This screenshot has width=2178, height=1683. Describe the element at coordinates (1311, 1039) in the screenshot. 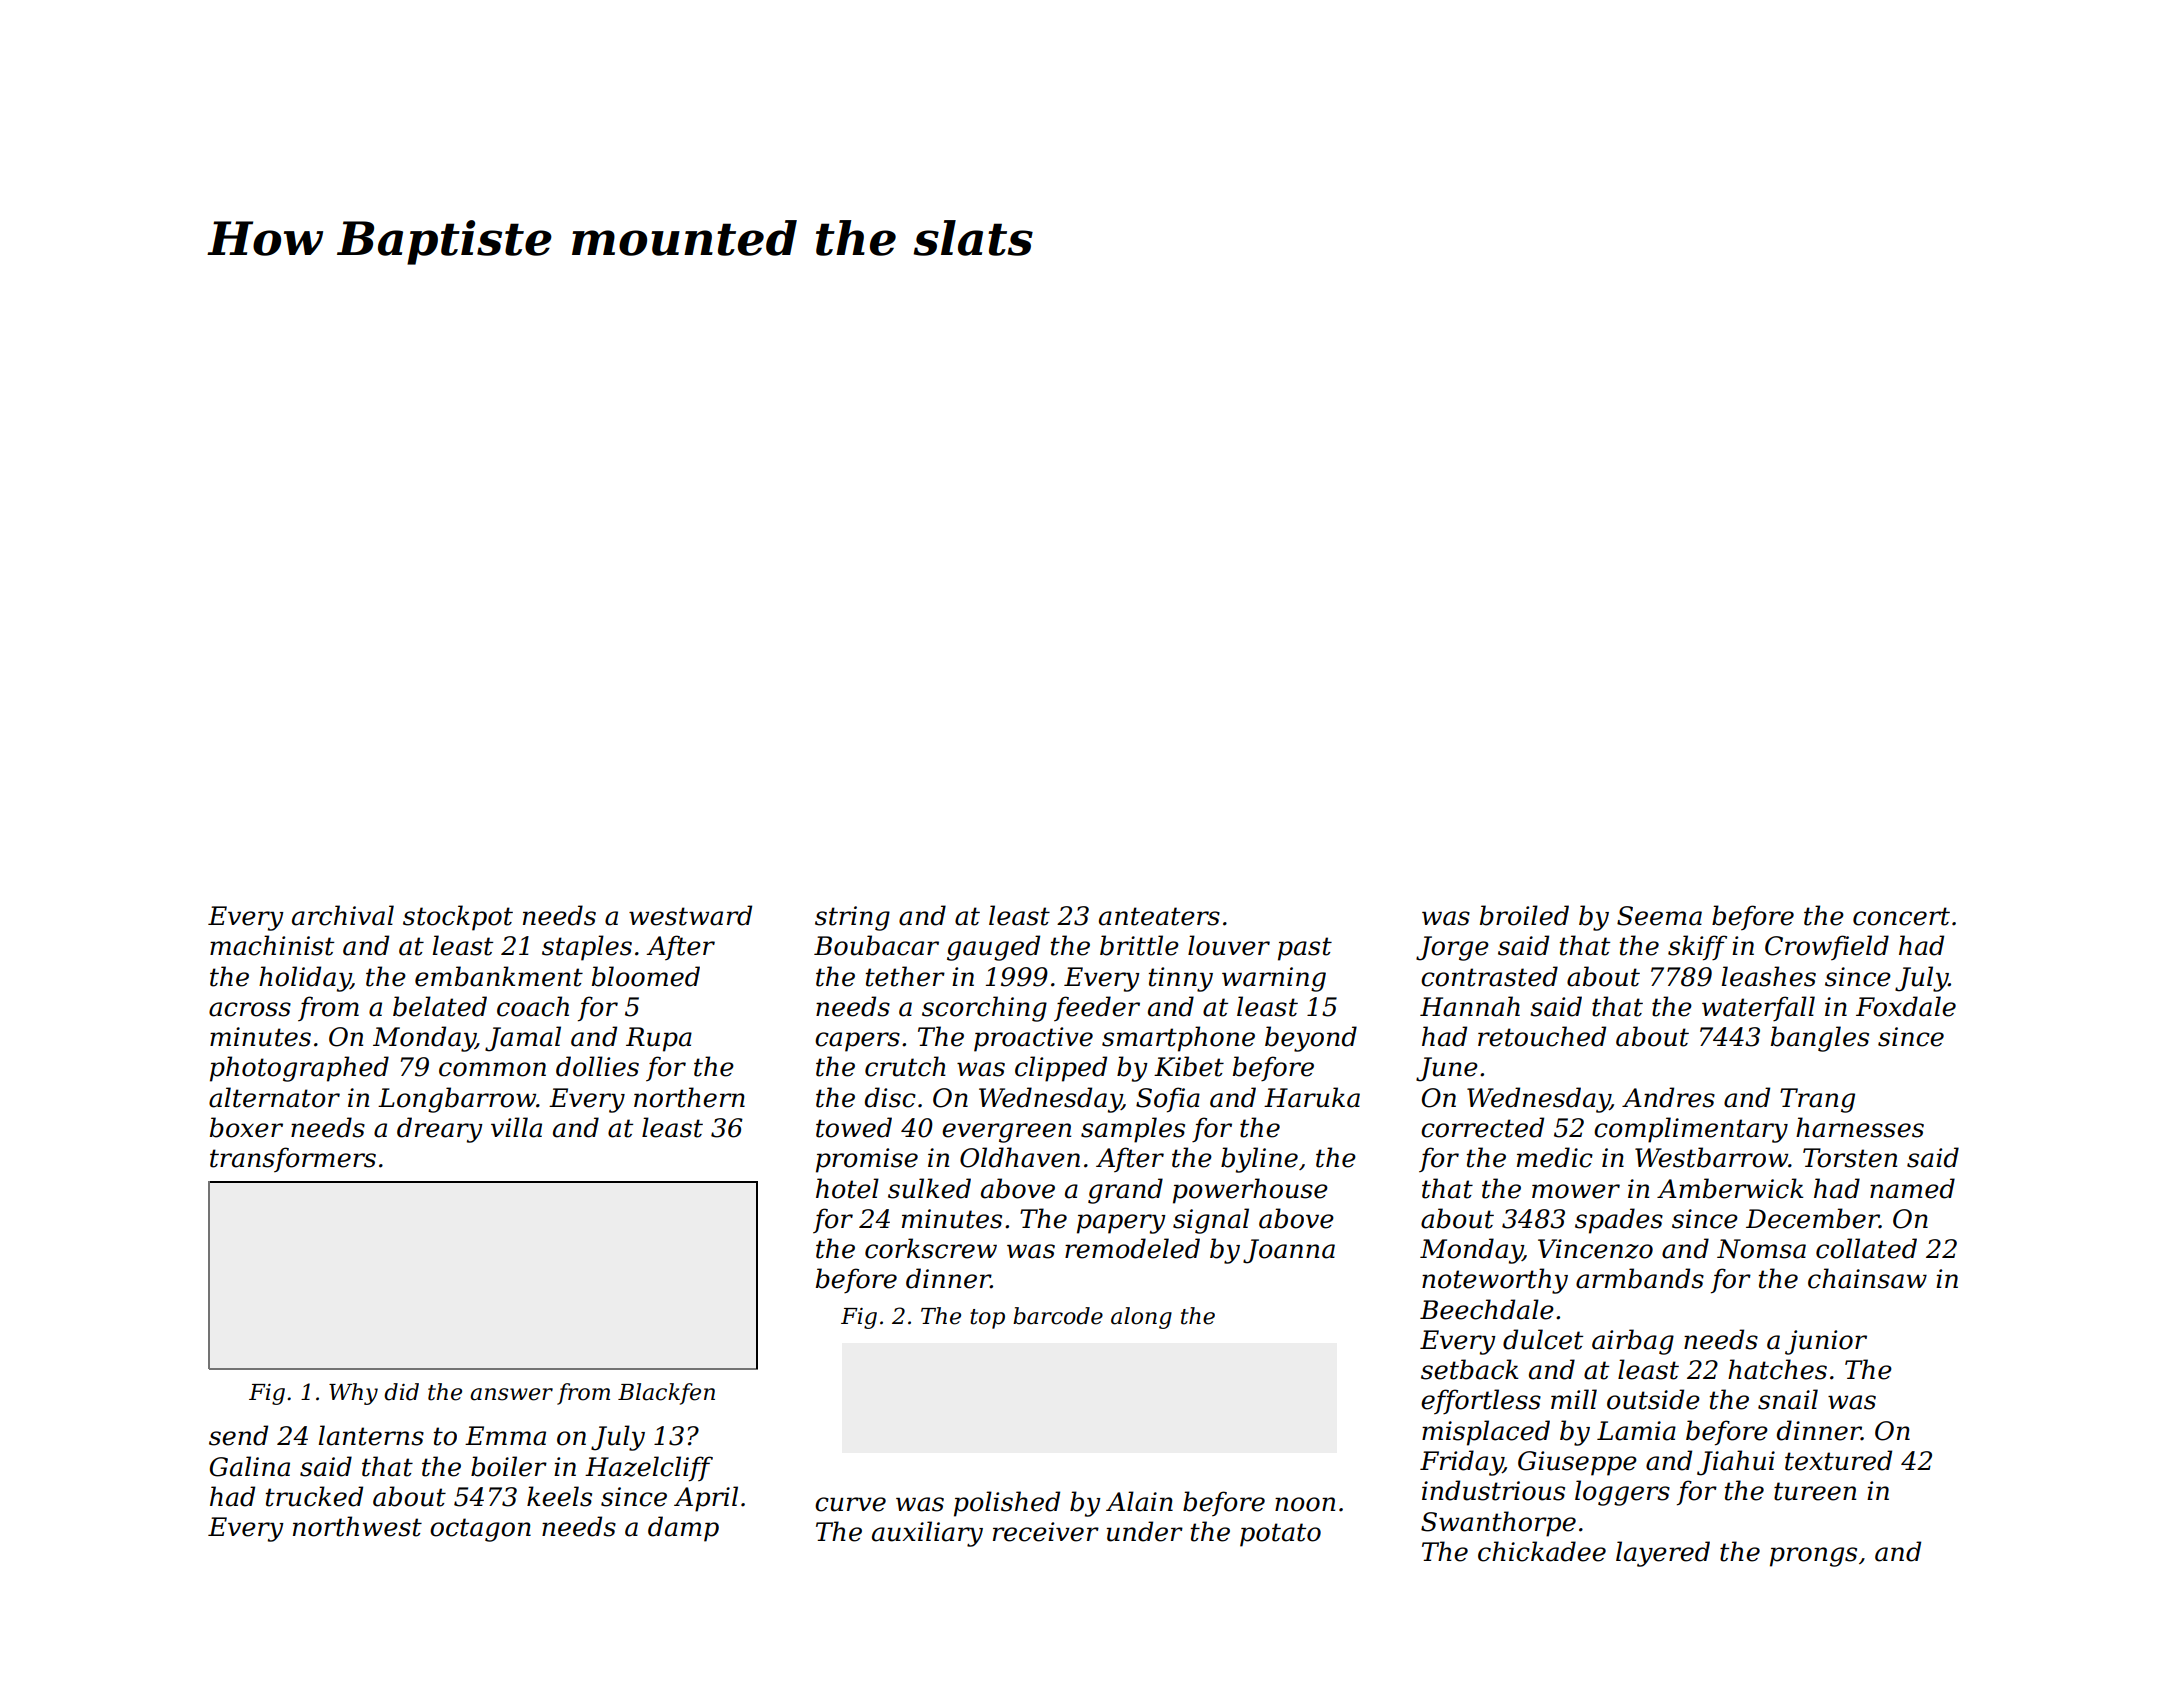

I see `beyond` at that location.
